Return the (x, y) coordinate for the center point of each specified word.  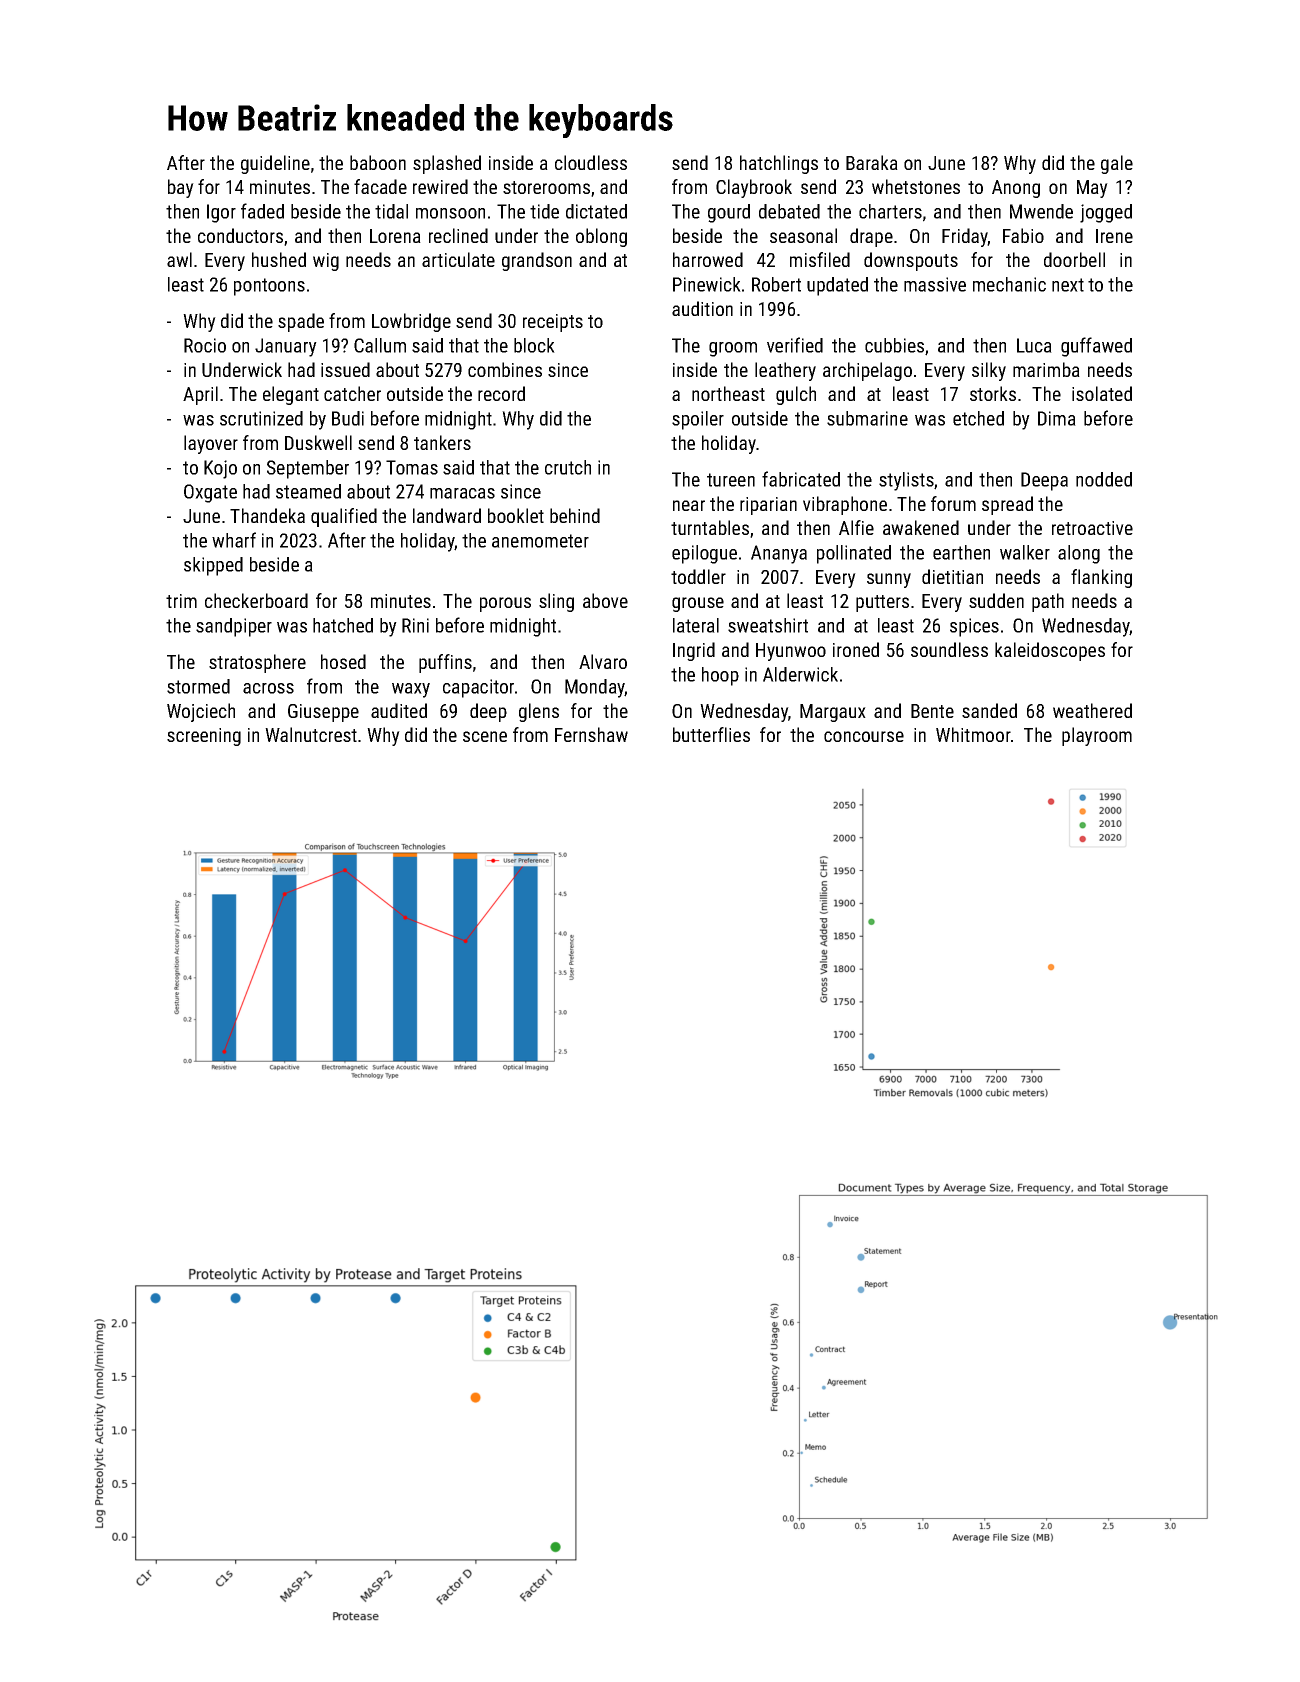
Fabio (1023, 235)
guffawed (1096, 347)
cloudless (591, 162)
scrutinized (261, 418)
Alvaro (603, 661)
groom (733, 349)
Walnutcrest (311, 734)
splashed (447, 164)
